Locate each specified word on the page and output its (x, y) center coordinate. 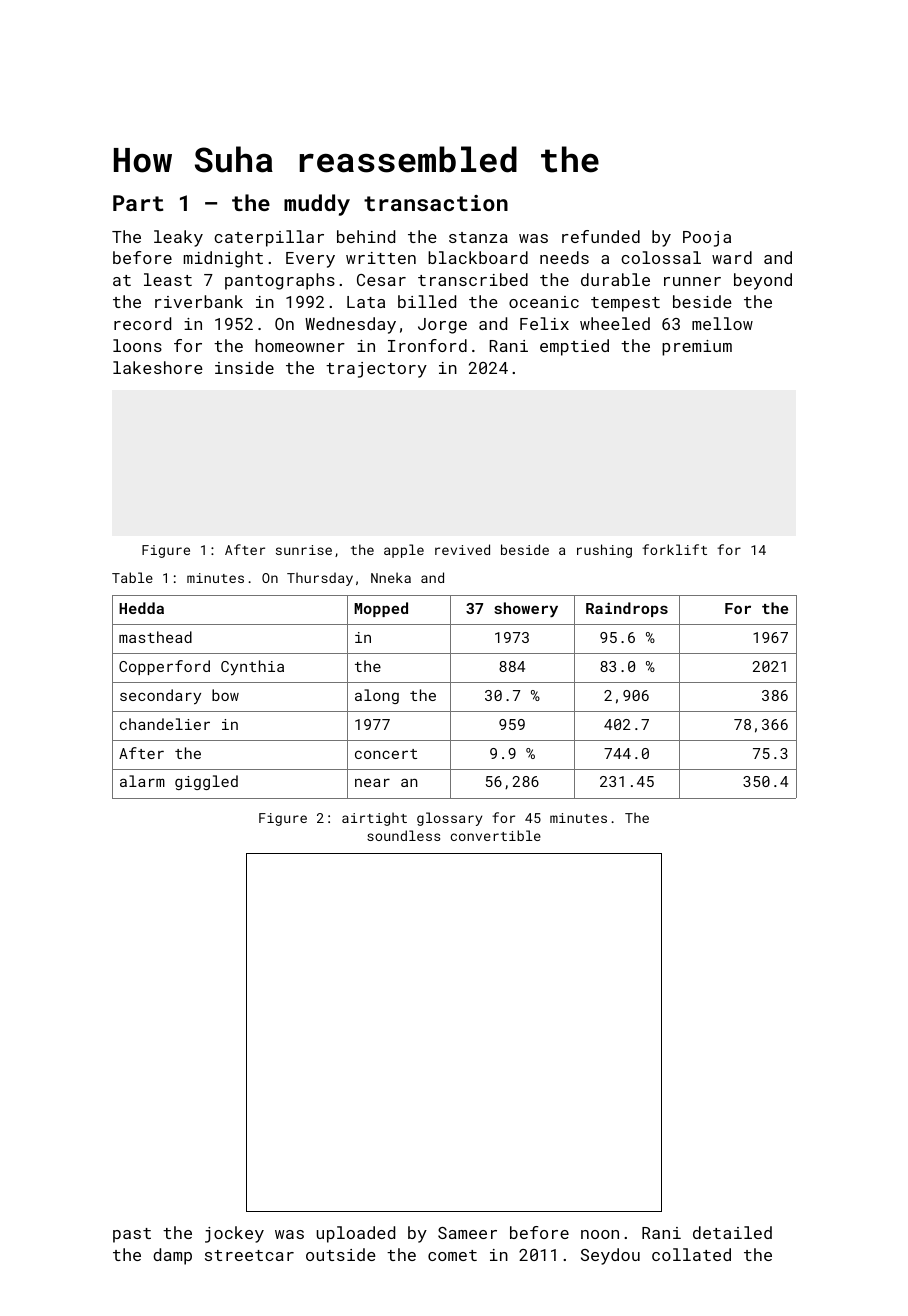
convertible (496, 835)
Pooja (707, 239)
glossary (449, 819)
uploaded (356, 1234)
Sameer (467, 1233)
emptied (574, 347)
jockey (234, 1234)
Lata (366, 302)
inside (244, 367)
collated (691, 1254)
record (142, 323)
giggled (206, 782)
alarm (142, 781)
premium (697, 348)
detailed (732, 1232)
